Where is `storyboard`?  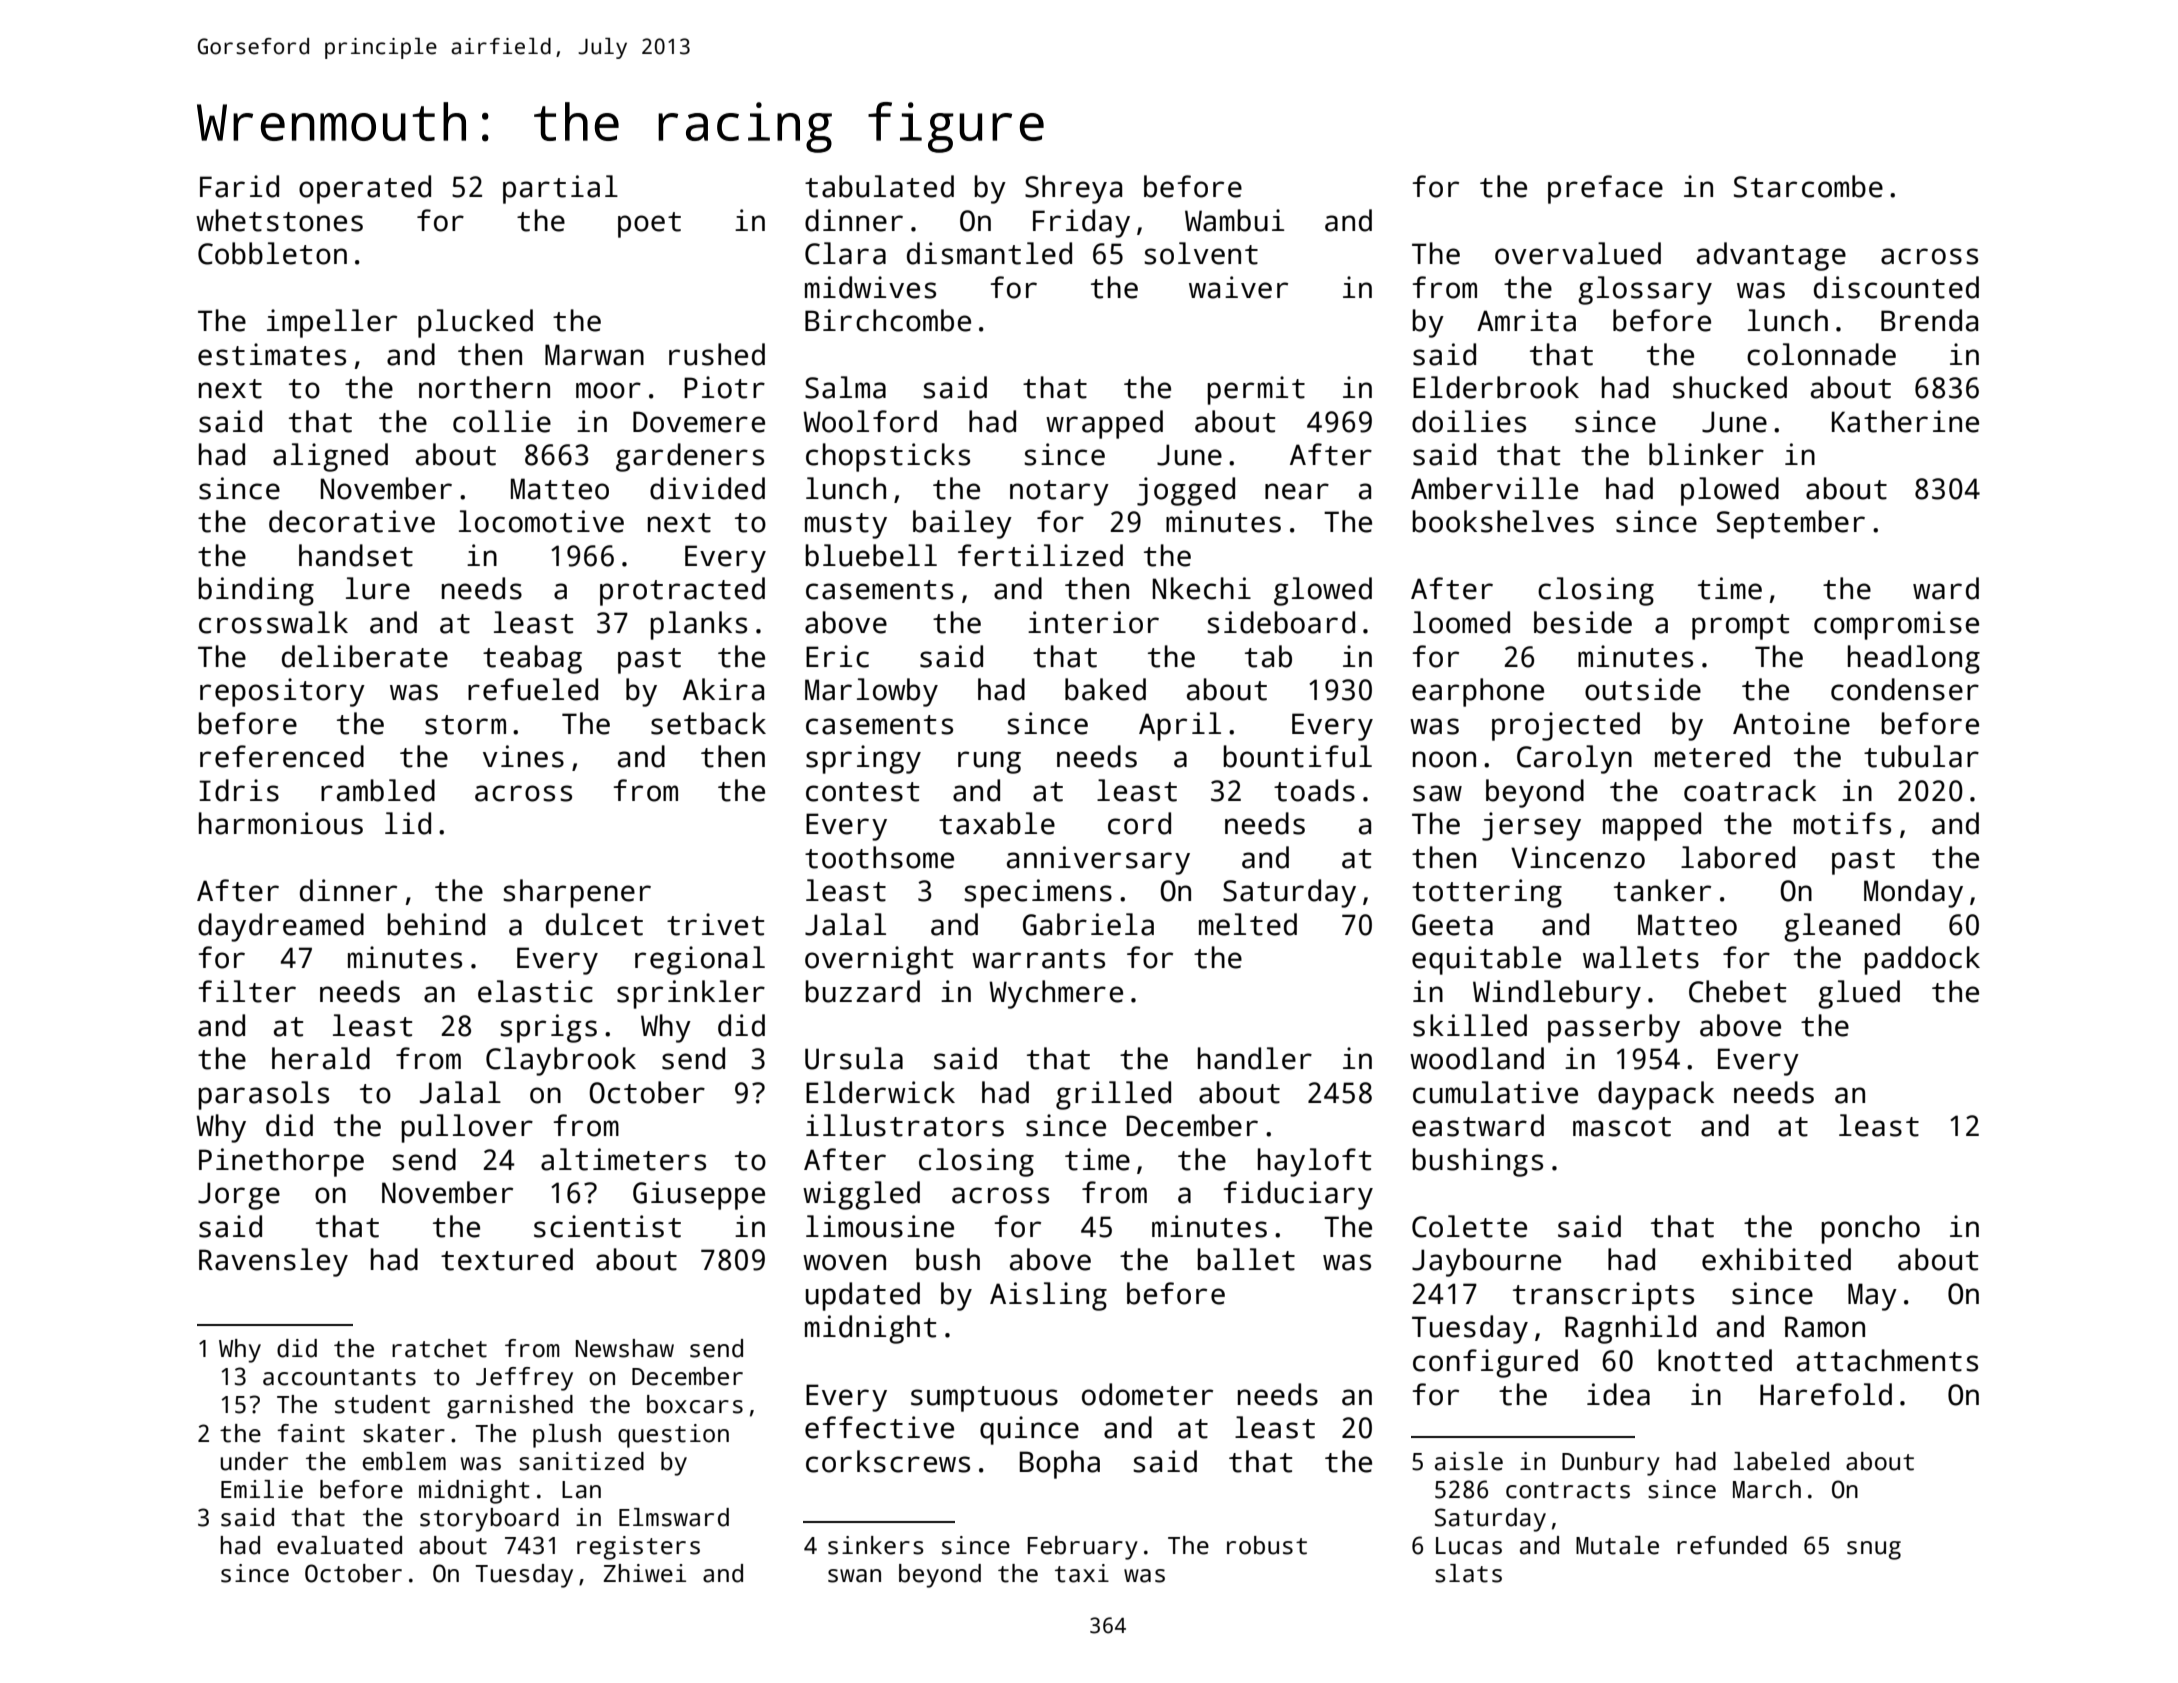 storyboard is located at coordinates (489, 1520).
